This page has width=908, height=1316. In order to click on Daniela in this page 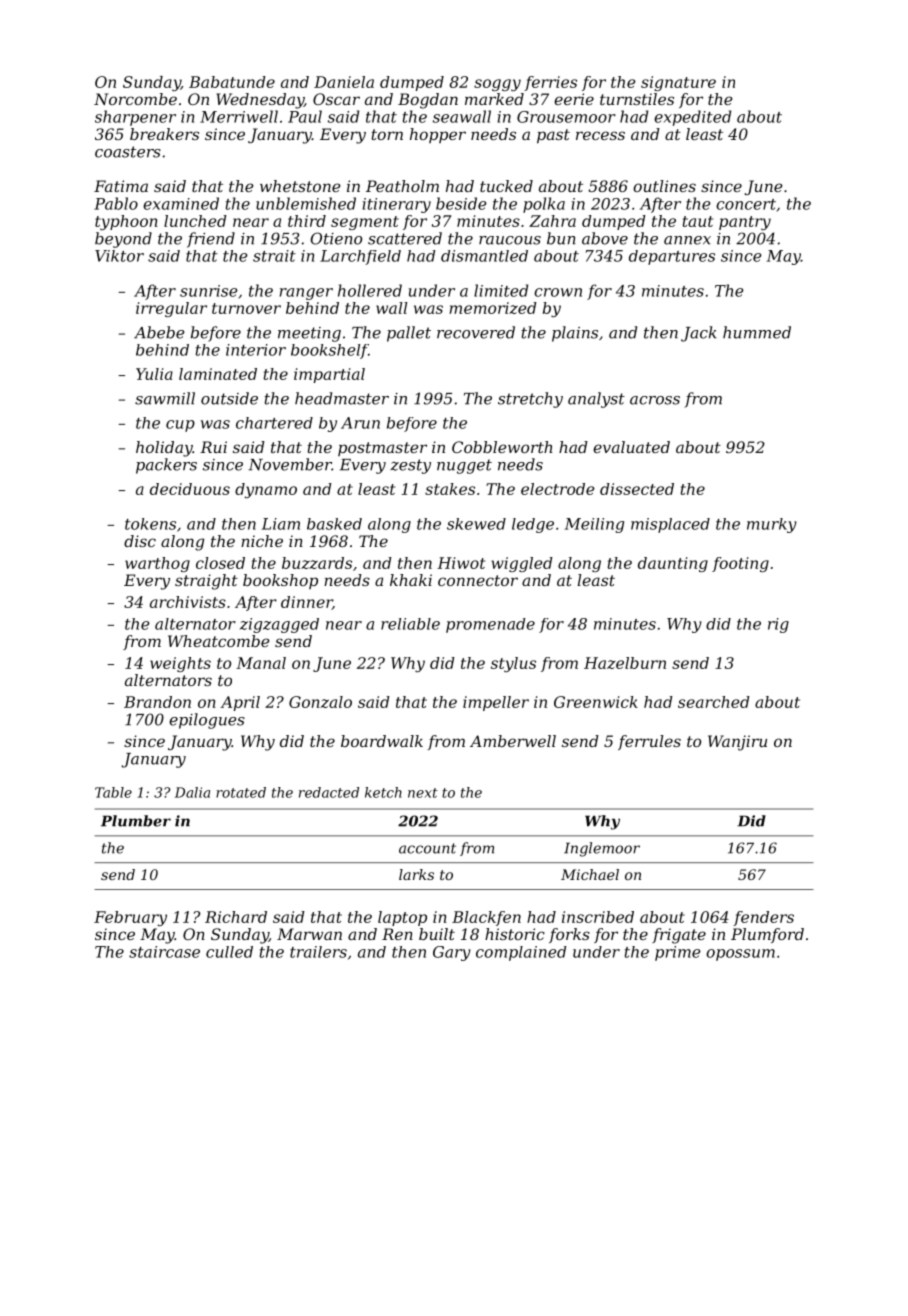, I will do `click(344, 82)`.
